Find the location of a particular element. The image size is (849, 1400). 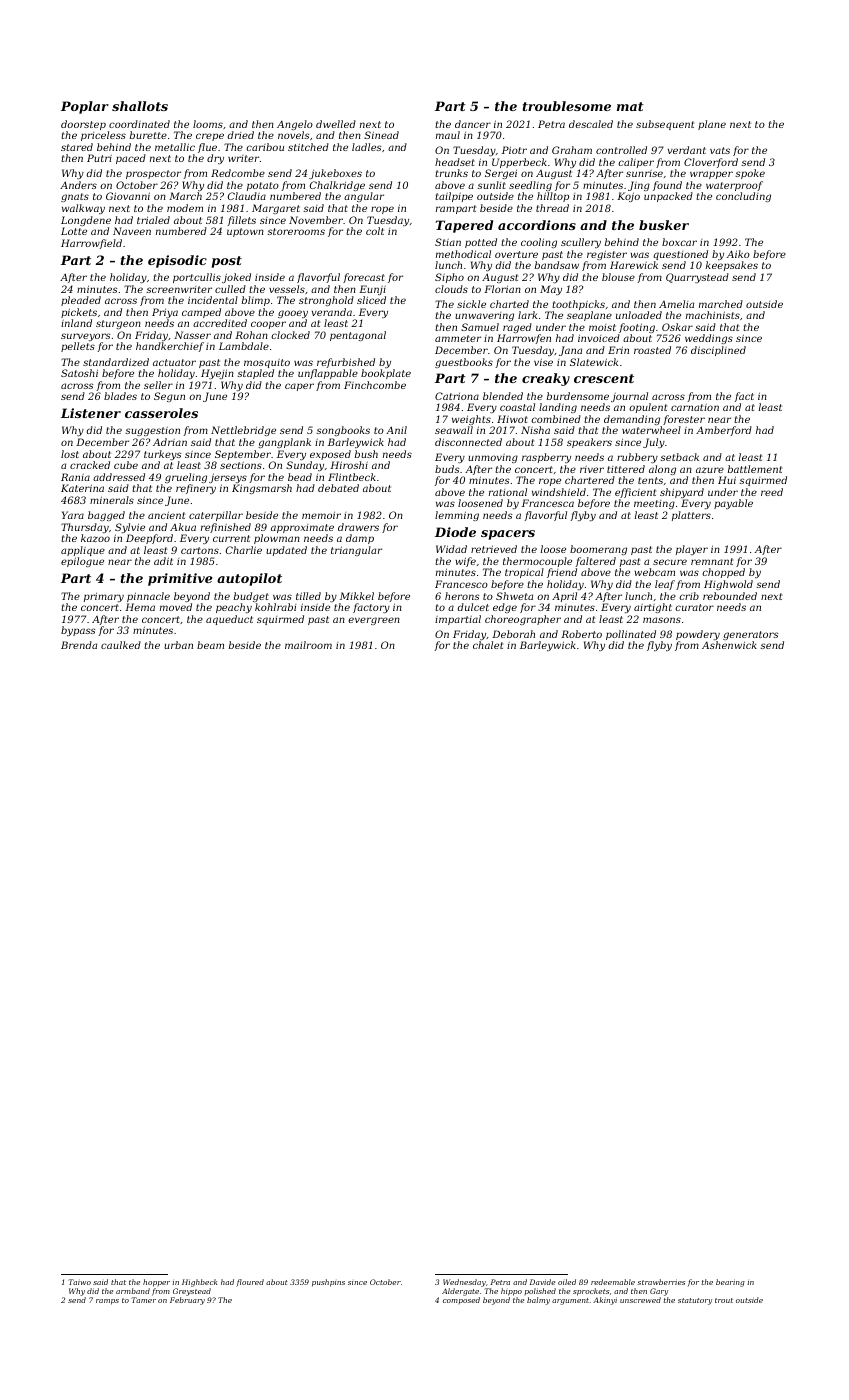

mailroom is located at coordinates (308, 645).
